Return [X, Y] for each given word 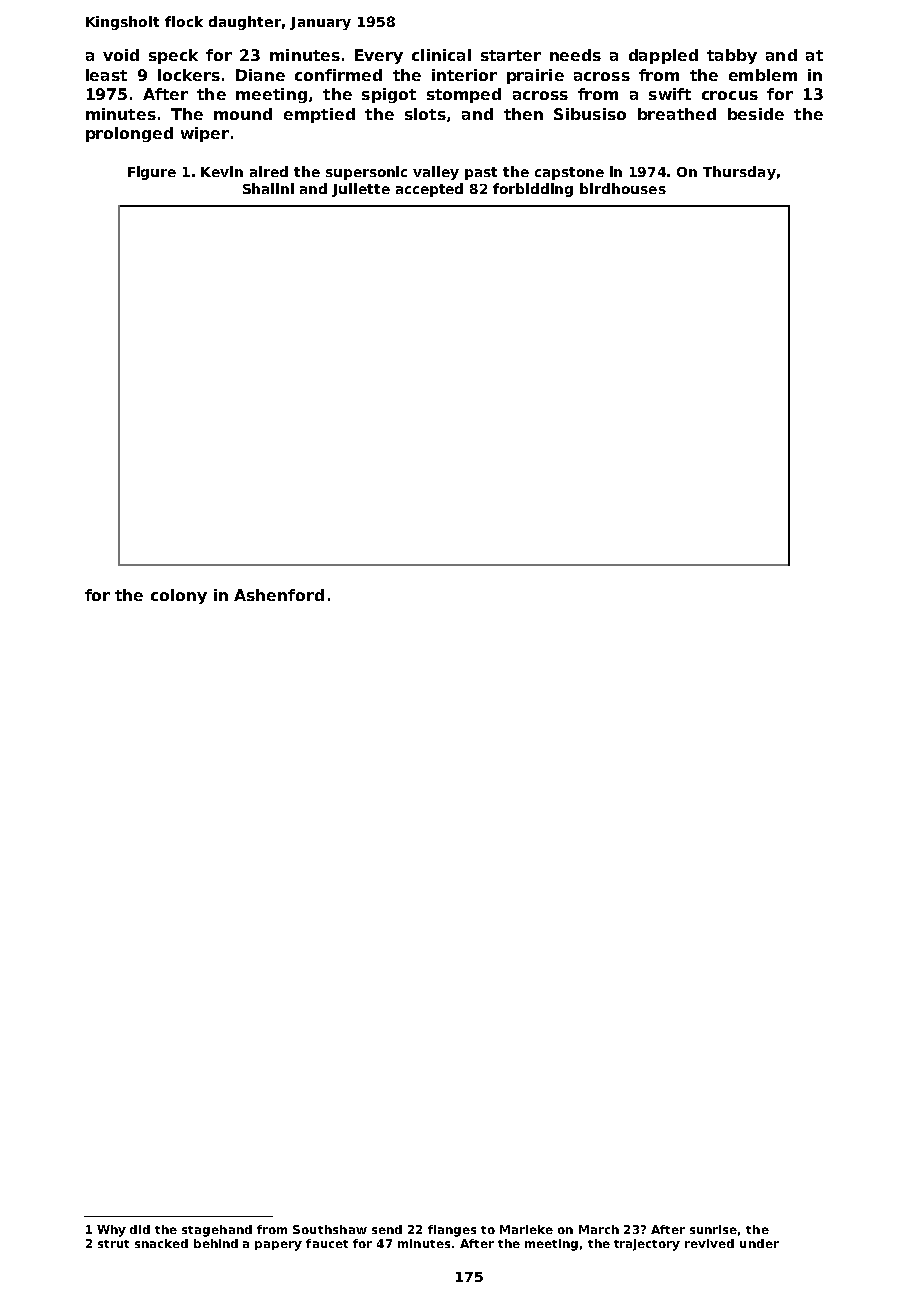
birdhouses [623, 188]
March [599, 1229]
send [387, 1229]
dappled [663, 56]
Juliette [361, 190]
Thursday [739, 173]
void [121, 55]
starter [511, 55]
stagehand [217, 1231]
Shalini [268, 188]
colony [179, 596]
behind [216, 1243]
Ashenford [279, 595]
